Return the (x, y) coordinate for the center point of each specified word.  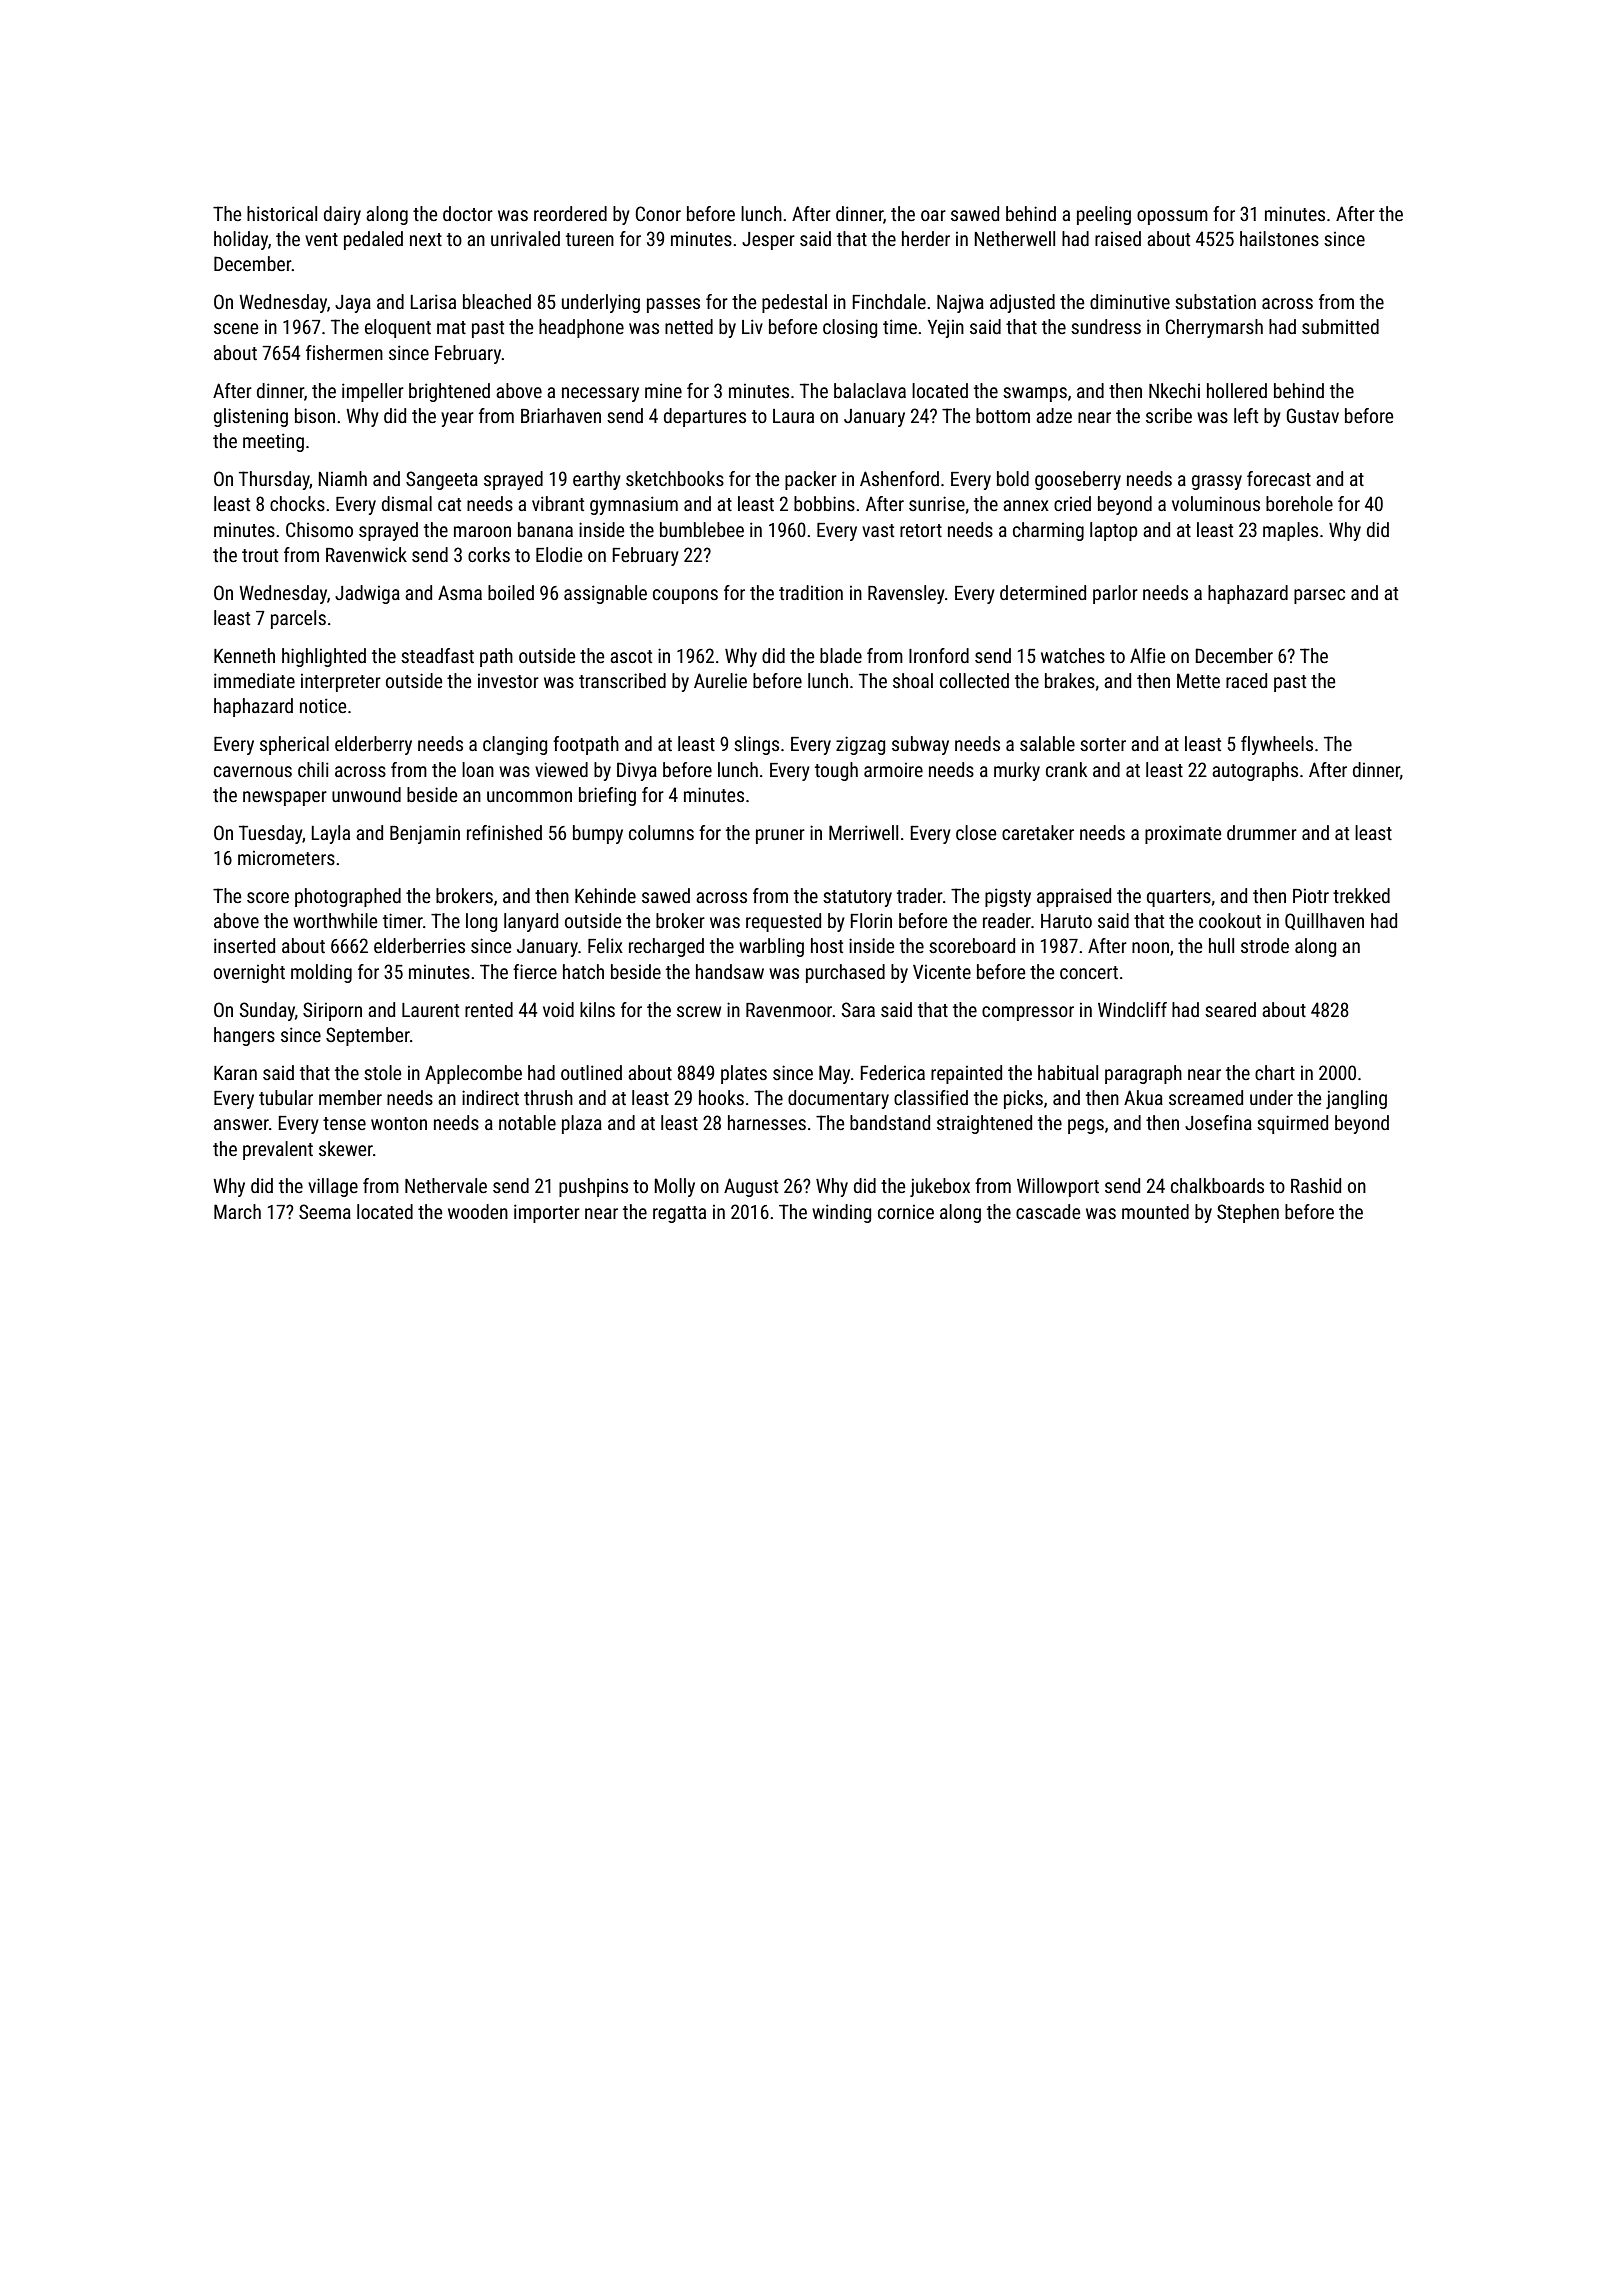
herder (926, 238)
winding (841, 1213)
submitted (1340, 326)
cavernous (253, 771)
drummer (1262, 832)
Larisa (433, 301)
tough (836, 771)
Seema (325, 1211)
